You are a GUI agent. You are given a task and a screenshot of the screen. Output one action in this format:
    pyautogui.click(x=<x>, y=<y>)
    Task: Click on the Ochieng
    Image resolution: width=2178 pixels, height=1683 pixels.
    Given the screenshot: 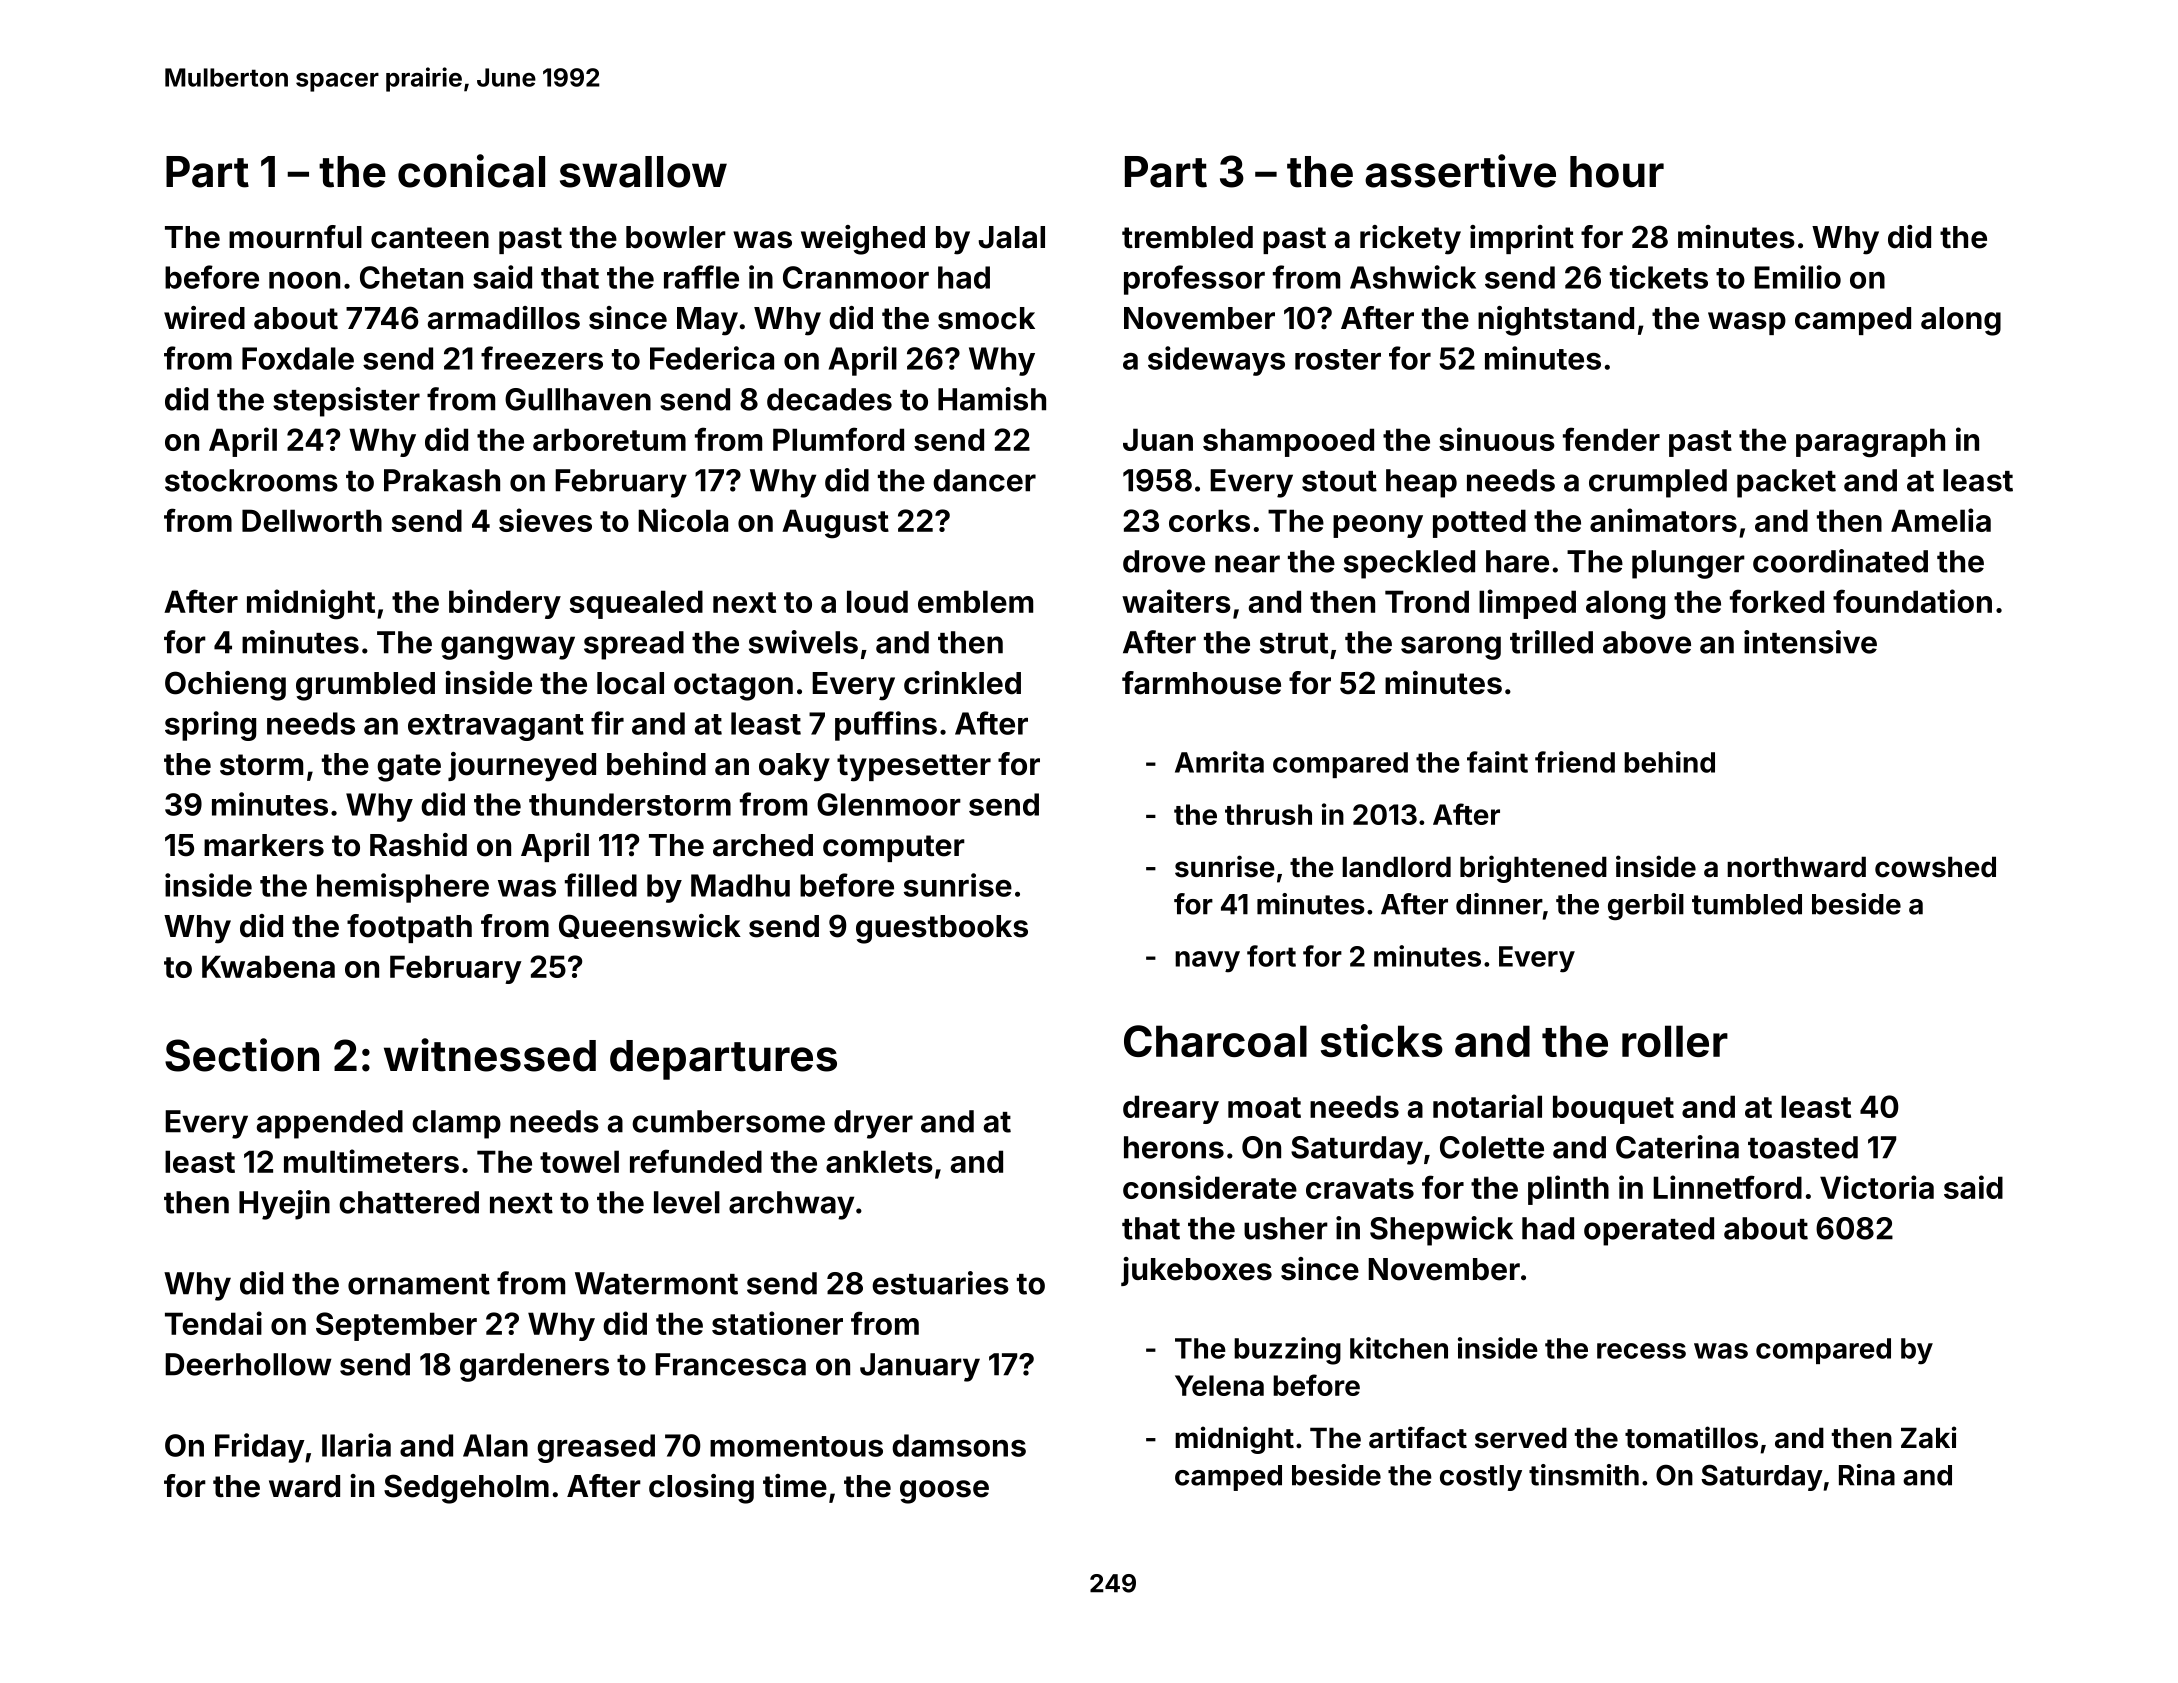 What is the action you would take?
    pyautogui.click(x=225, y=686)
